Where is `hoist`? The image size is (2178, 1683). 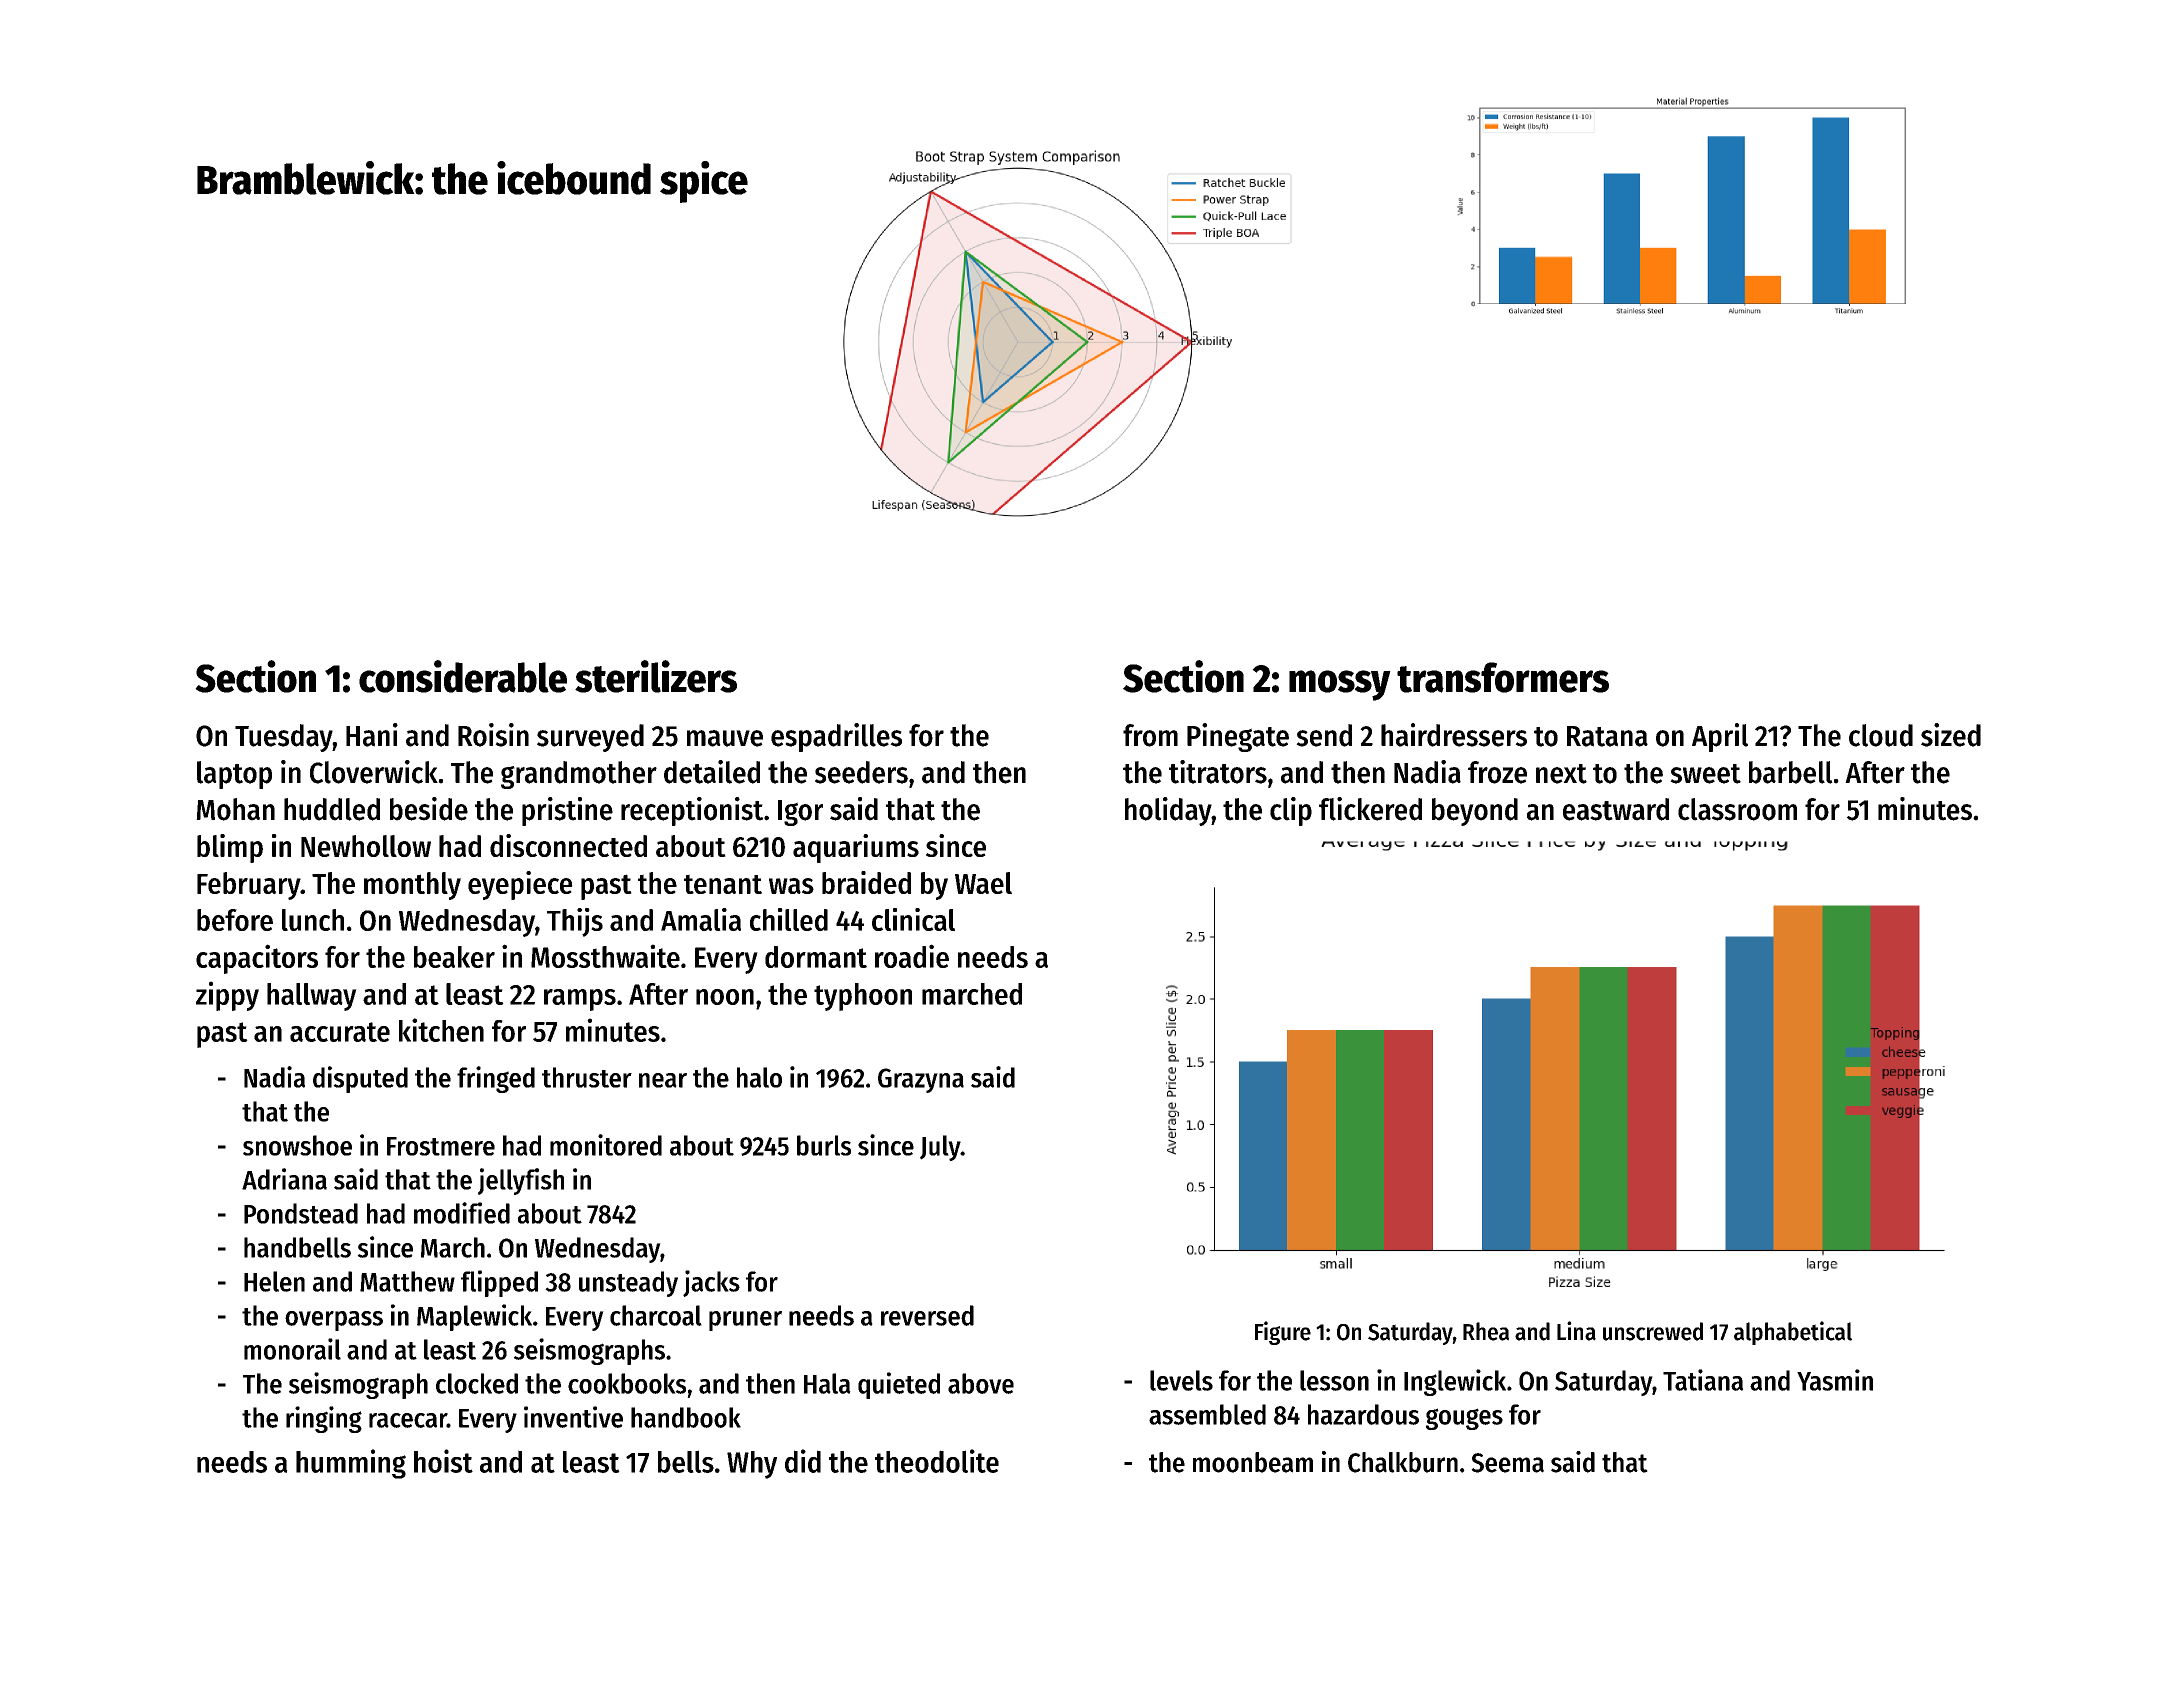 hoist is located at coordinates (443, 1461).
